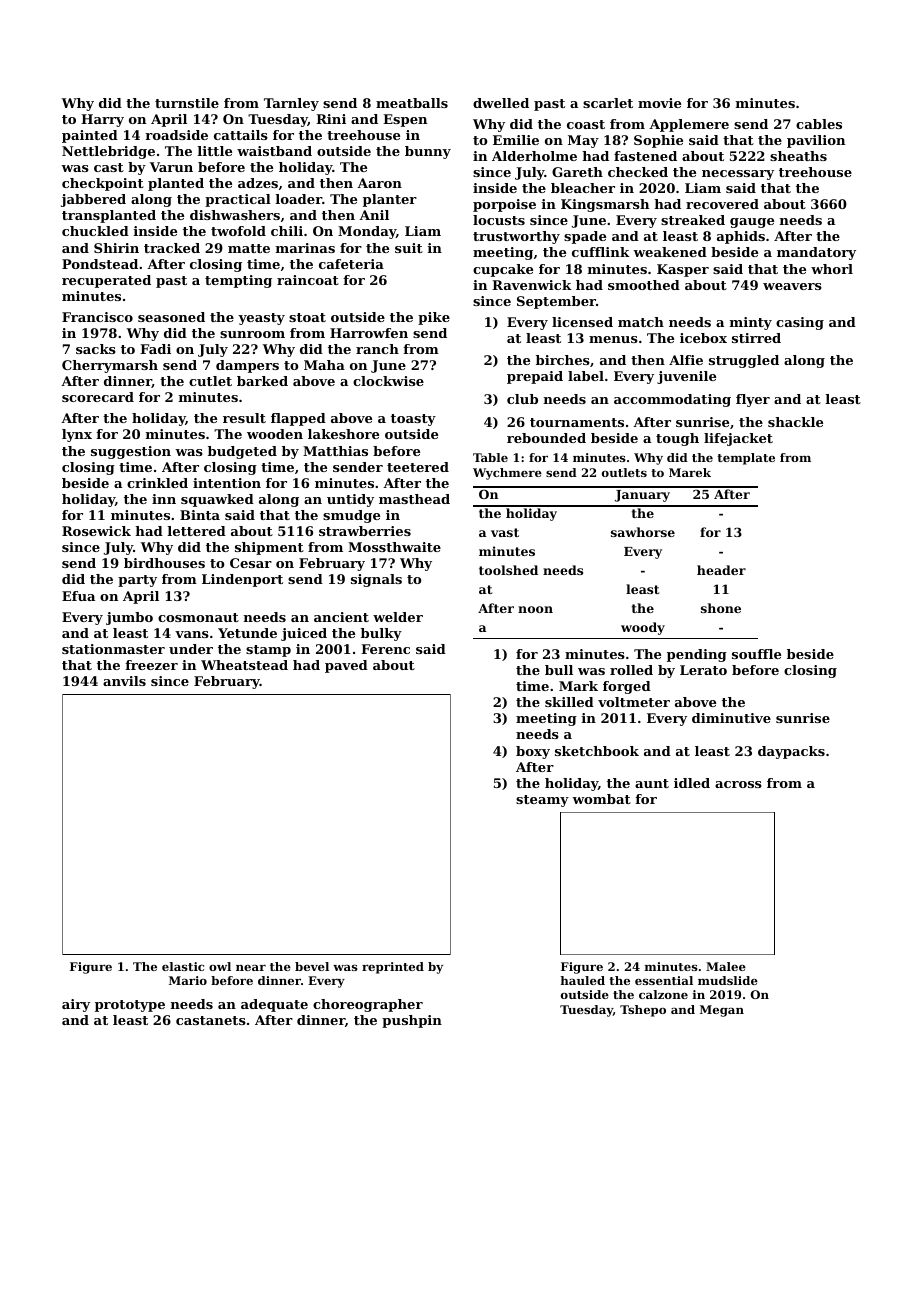 This page has height=1308, width=924. I want to click on sheaths, so click(798, 156).
